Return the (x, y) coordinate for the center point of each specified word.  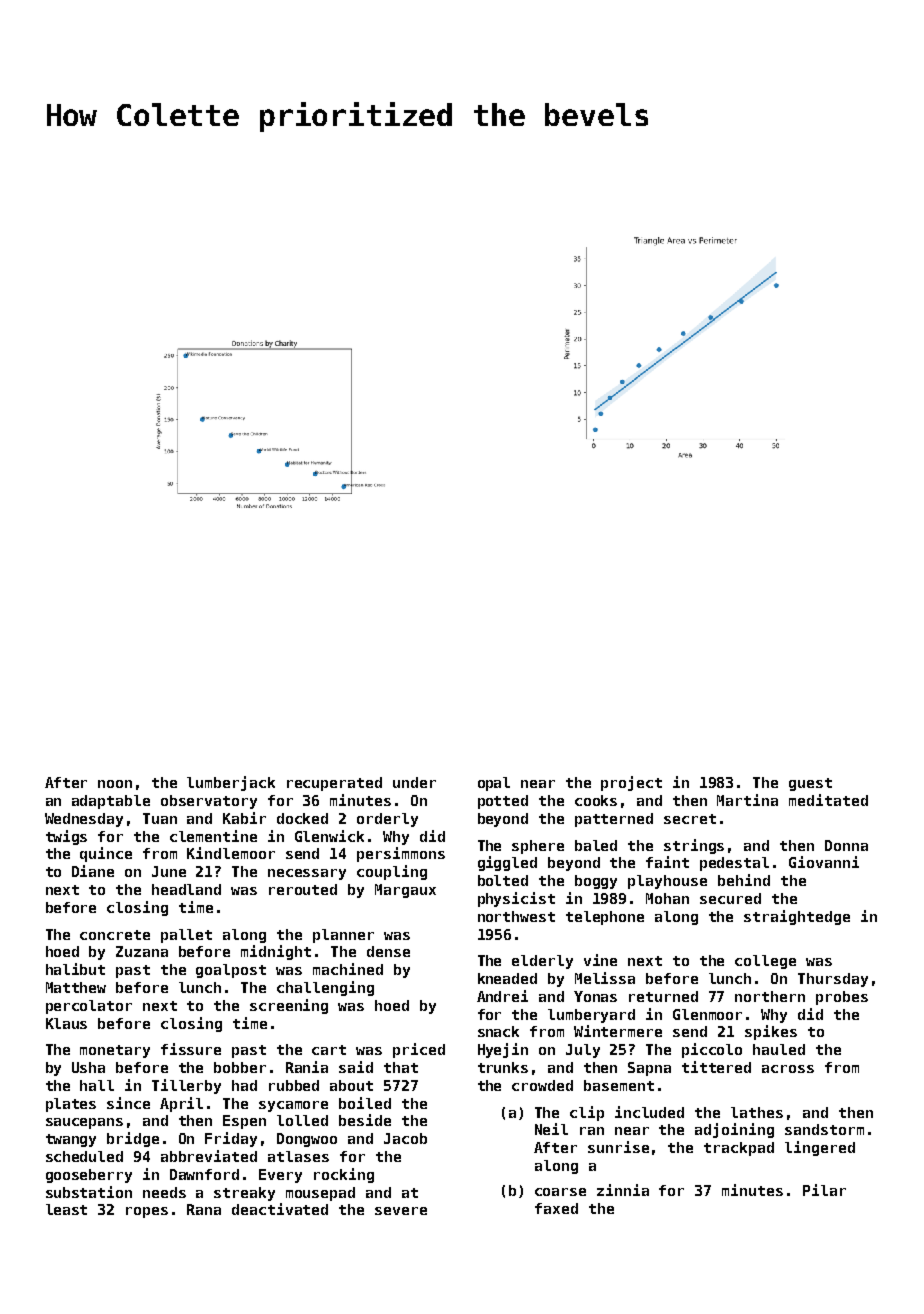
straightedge (797, 917)
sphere (538, 847)
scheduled (84, 1156)
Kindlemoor (231, 853)
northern (770, 996)
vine (600, 960)
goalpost (231, 971)
